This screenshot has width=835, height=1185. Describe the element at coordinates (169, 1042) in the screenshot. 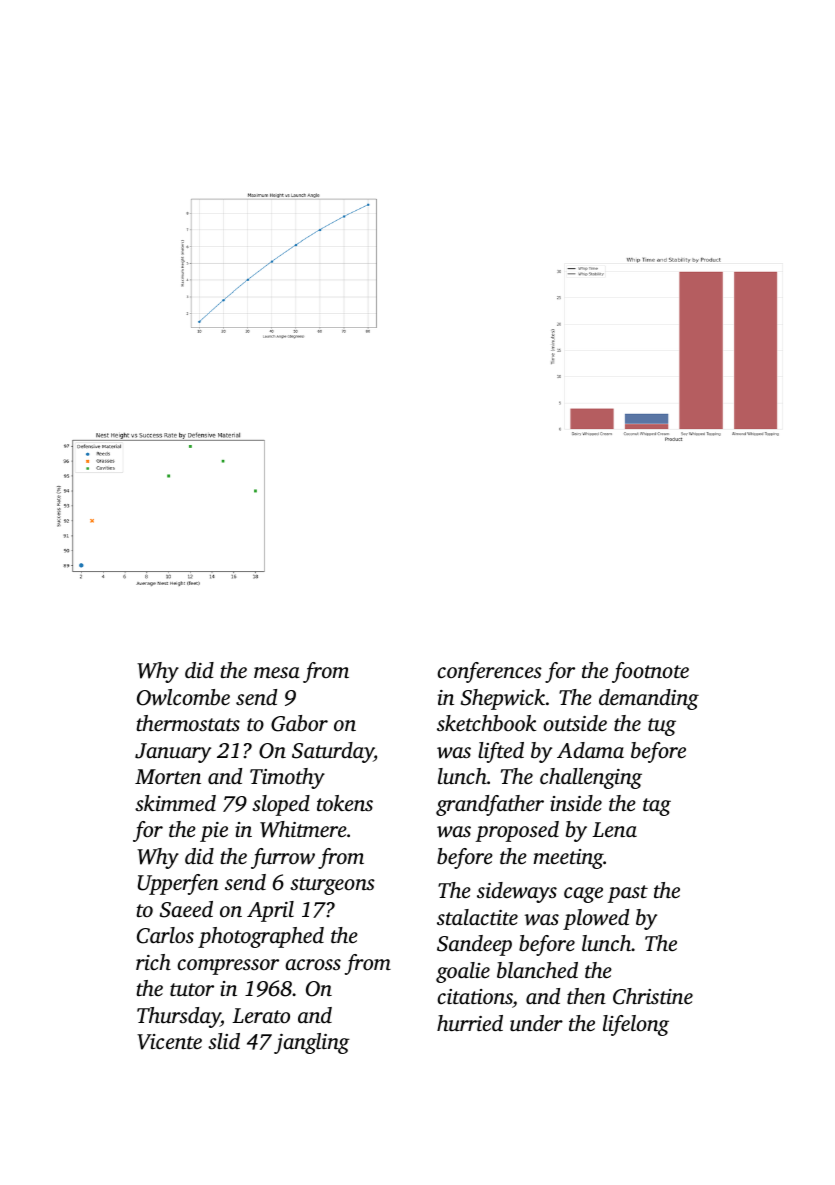

I see `Vicente` at that location.
